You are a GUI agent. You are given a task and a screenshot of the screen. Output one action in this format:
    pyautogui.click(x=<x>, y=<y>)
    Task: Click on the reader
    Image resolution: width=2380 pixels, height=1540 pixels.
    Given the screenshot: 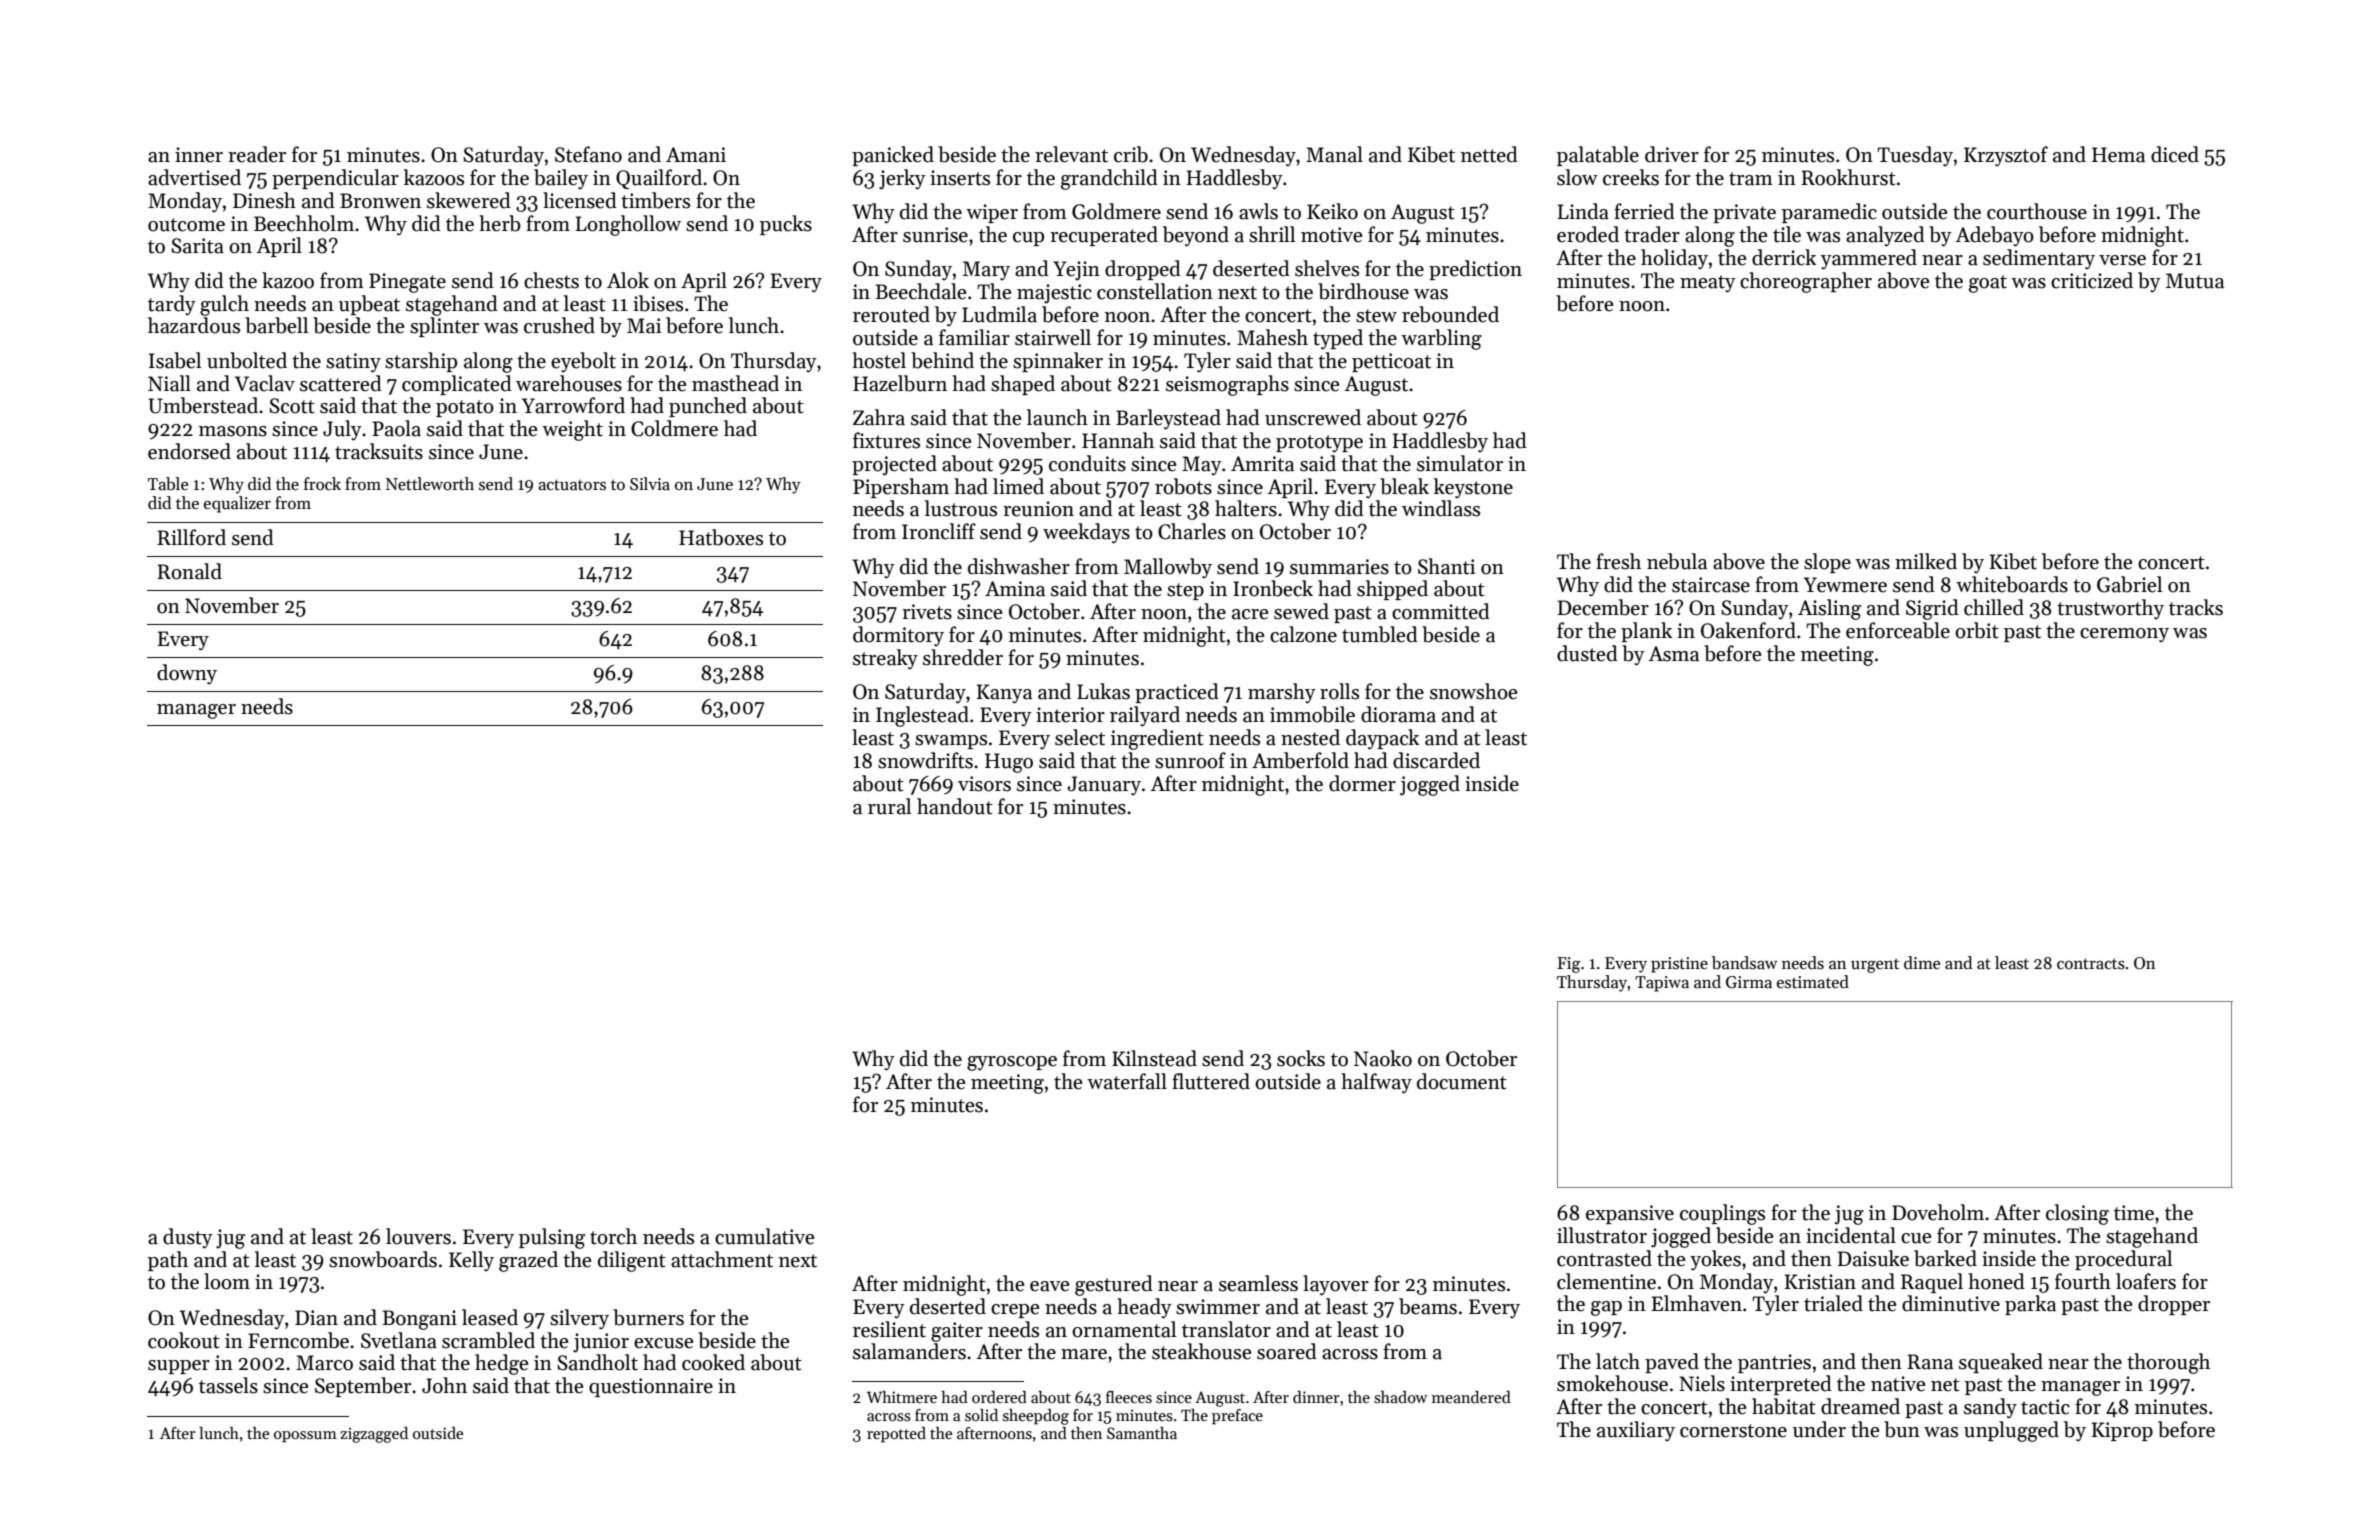 What is the action you would take?
    pyautogui.click(x=257, y=154)
